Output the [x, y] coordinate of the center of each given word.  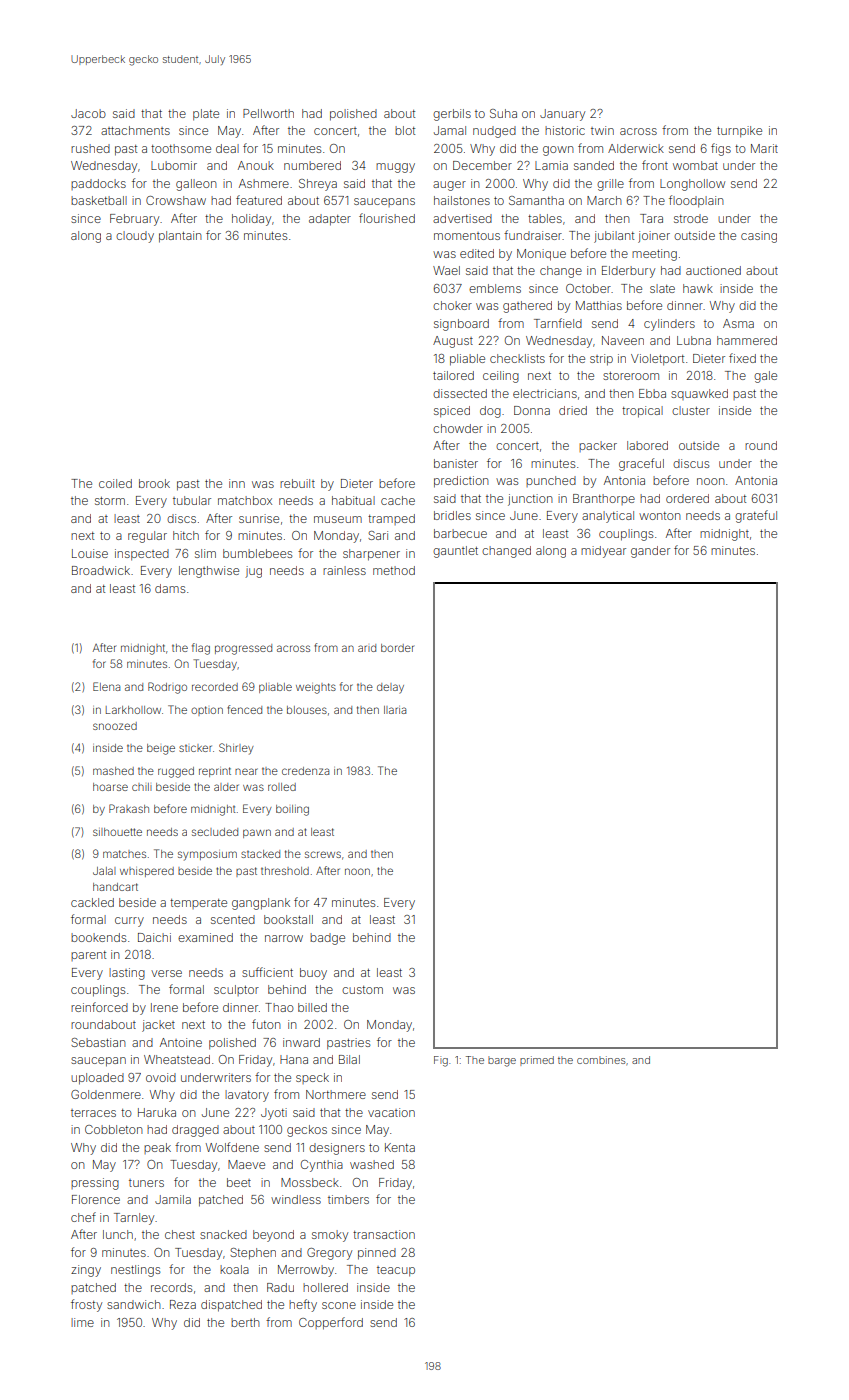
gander [650, 552]
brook [154, 483]
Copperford [331, 1323]
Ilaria [395, 710]
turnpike [739, 132]
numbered [312, 165]
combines [601, 1060]
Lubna [694, 340]
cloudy [135, 237]
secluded [215, 832]
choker [452, 305]
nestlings [135, 1271]
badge [327, 939]
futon [266, 1024]
